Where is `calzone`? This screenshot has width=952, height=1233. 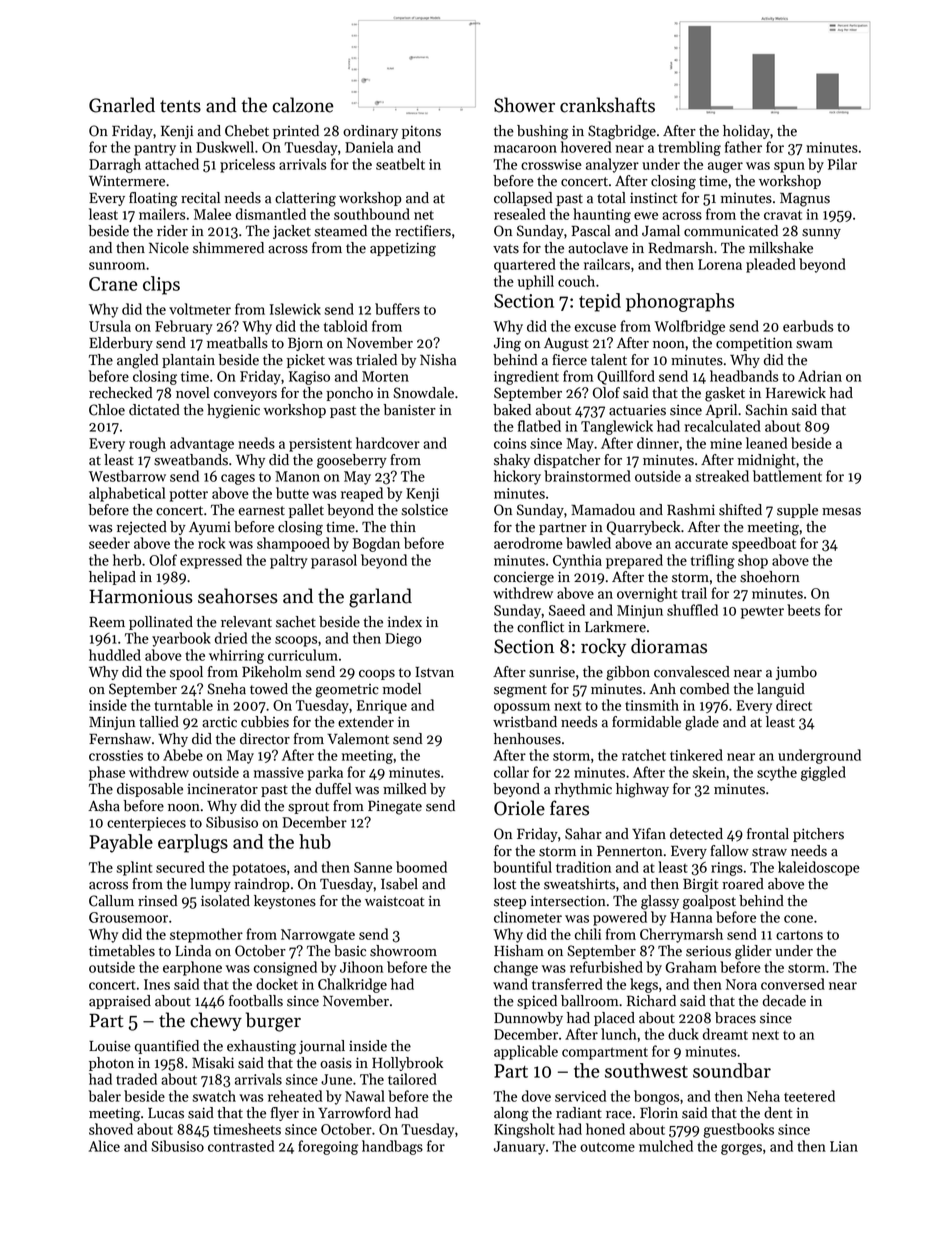
calzone is located at coordinates (303, 105).
